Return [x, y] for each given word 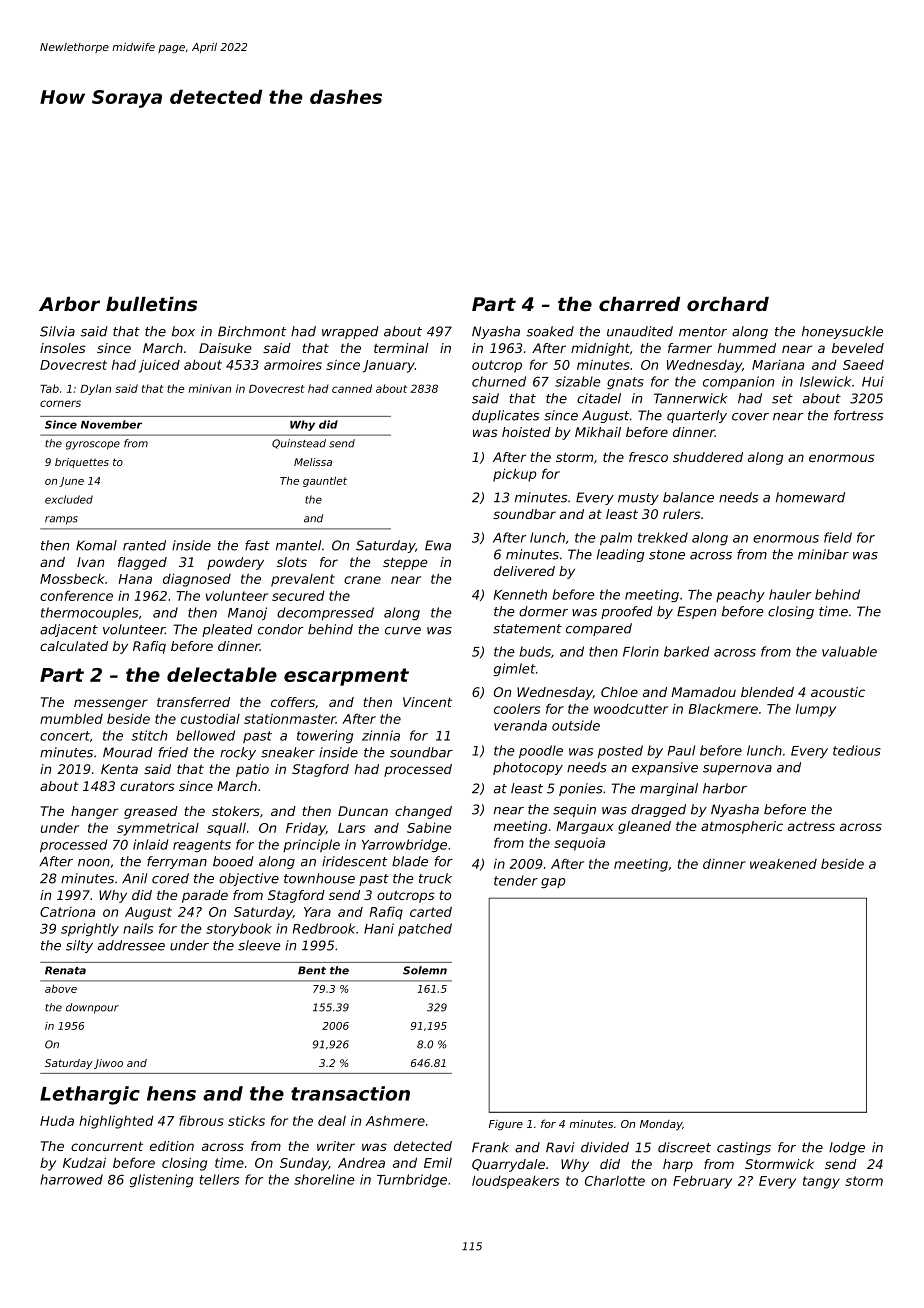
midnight [600, 349]
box [183, 331]
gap [553, 883]
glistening [161, 1180]
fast [257, 545]
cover [750, 417]
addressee [131, 945]
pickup [514, 475]
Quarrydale [508, 1165]
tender [516, 880]
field [838, 537]
